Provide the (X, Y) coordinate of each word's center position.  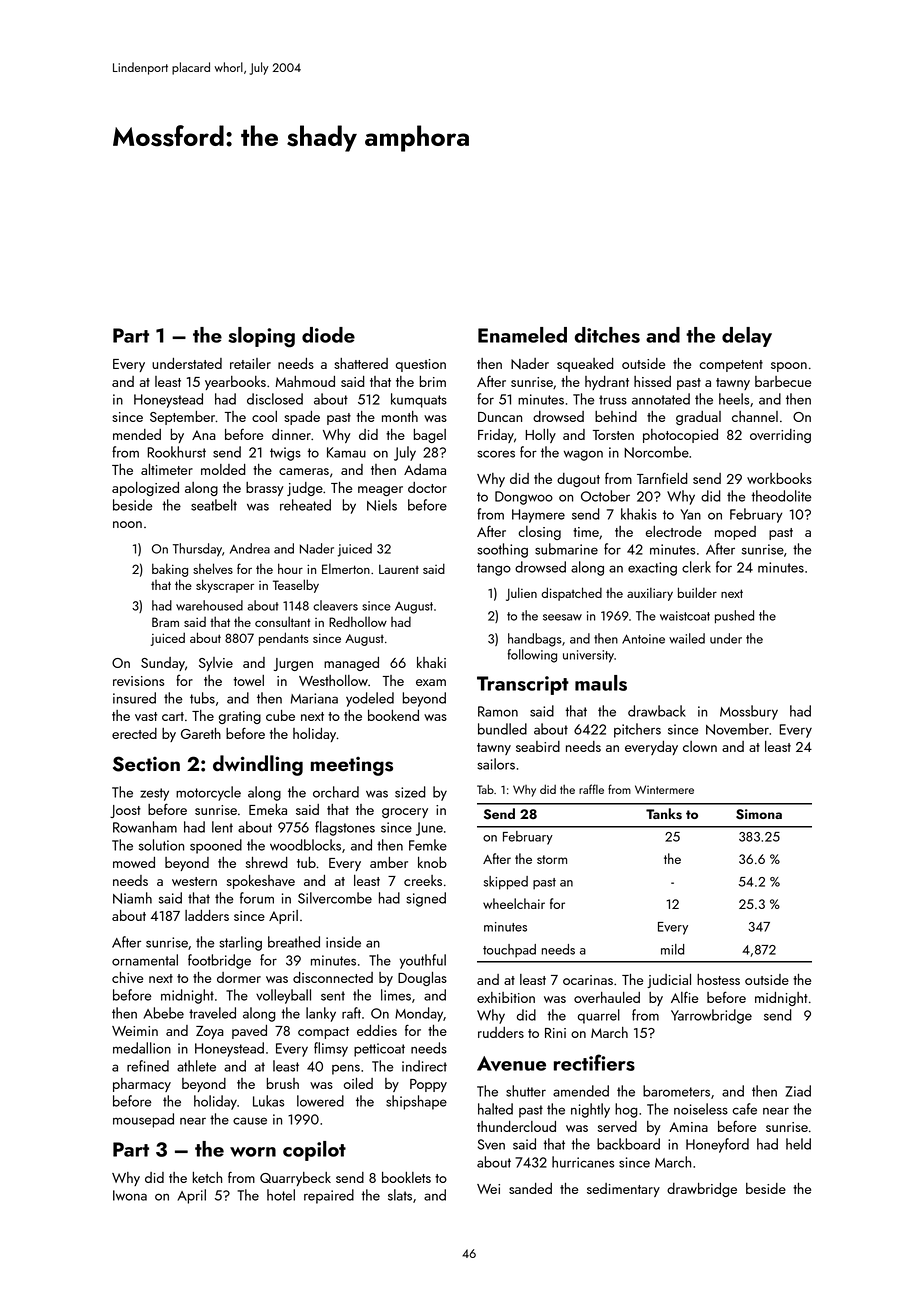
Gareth (201, 733)
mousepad (143, 1120)
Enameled (522, 335)
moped (735, 533)
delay (747, 337)
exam (431, 682)
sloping (261, 337)
